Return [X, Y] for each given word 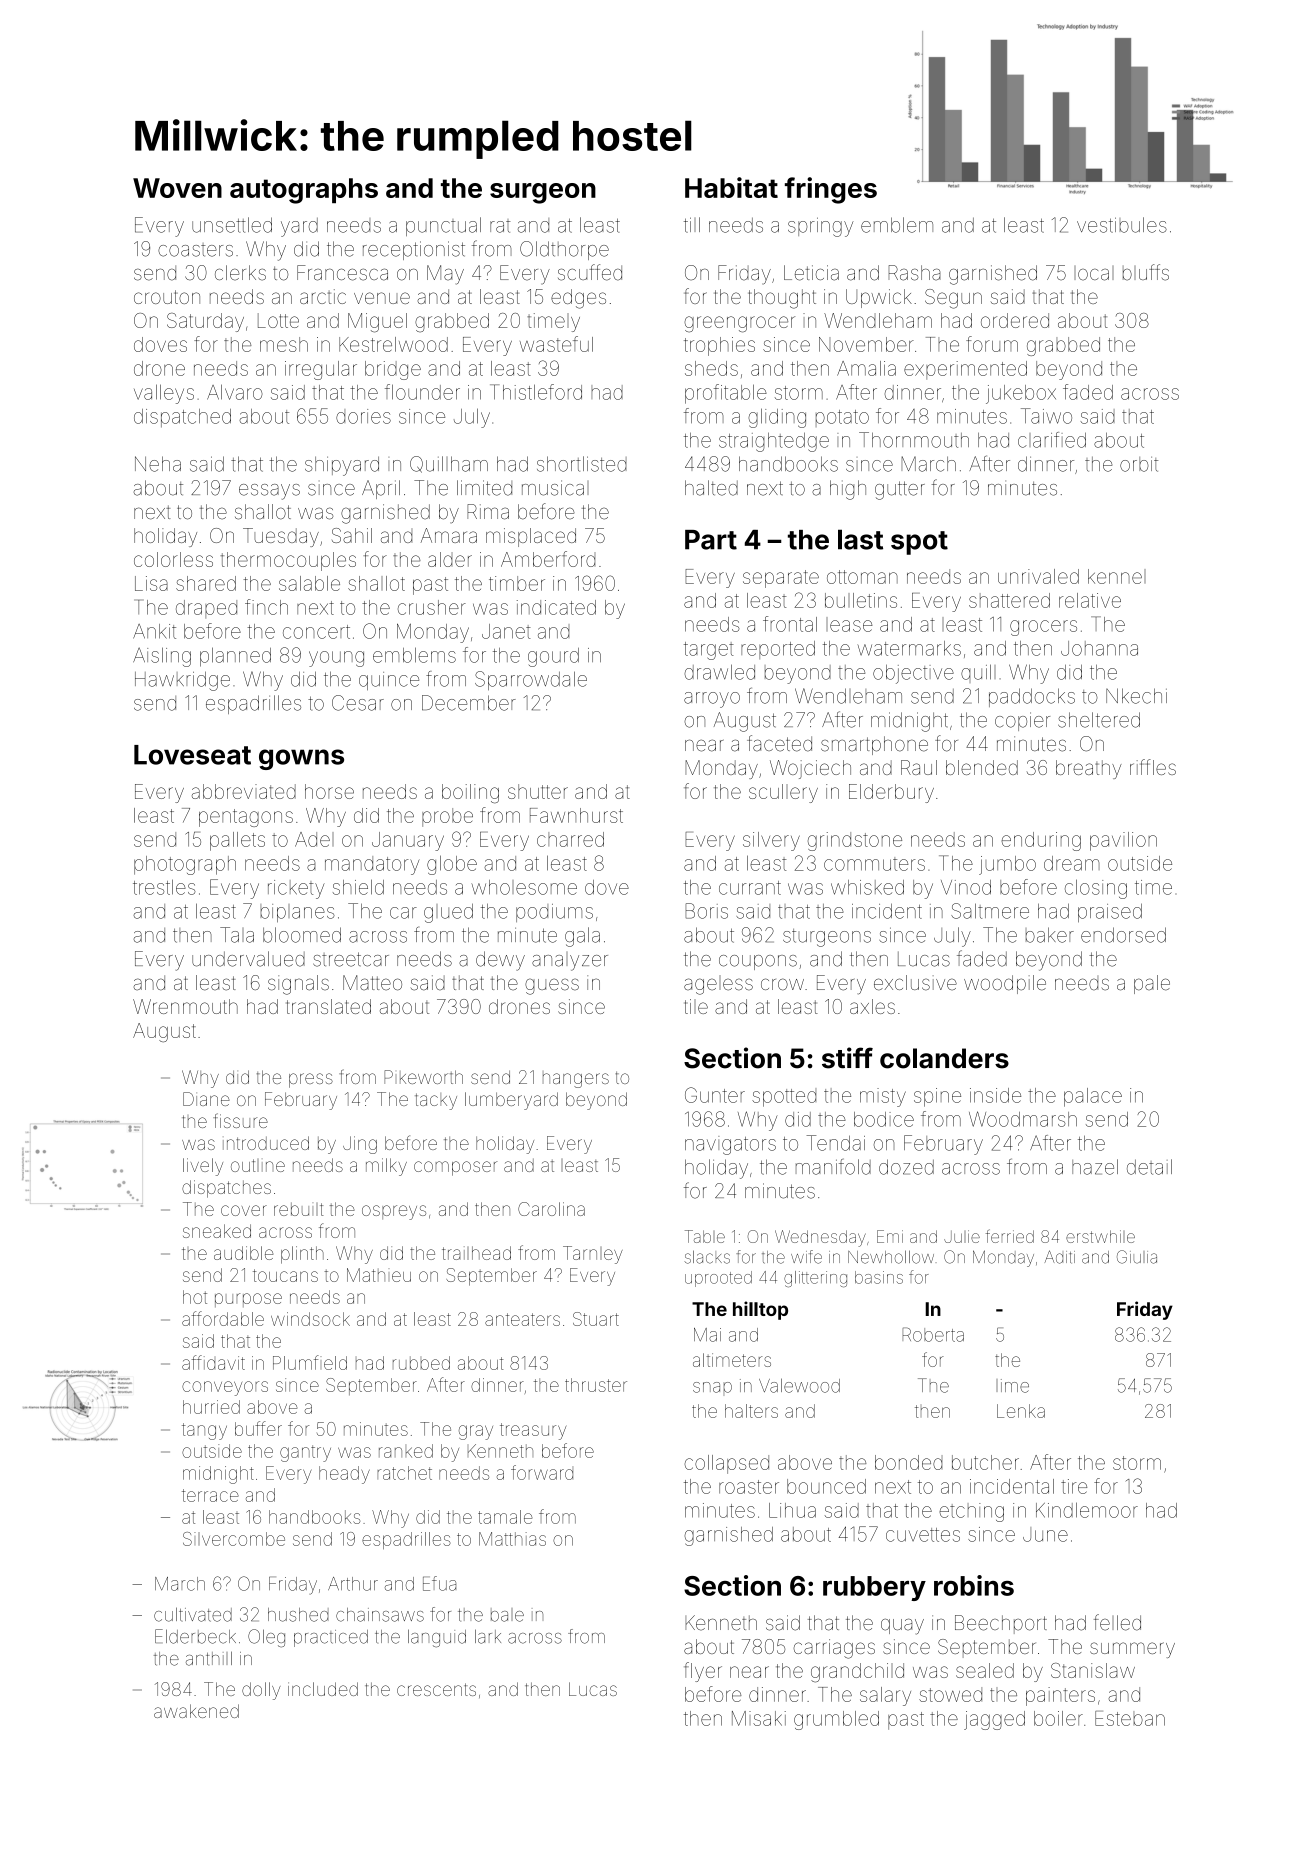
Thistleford [536, 392]
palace [1093, 1097]
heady [344, 1475]
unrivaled [1038, 576]
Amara [449, 535]
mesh [284, 344]
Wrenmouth [185, 1006]
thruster [596, 1385]
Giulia [1137, 1257]
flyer [703, 1672]
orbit [1139, 464]
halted [711, 488]
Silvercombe [234, 1539]
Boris [706, 911]
